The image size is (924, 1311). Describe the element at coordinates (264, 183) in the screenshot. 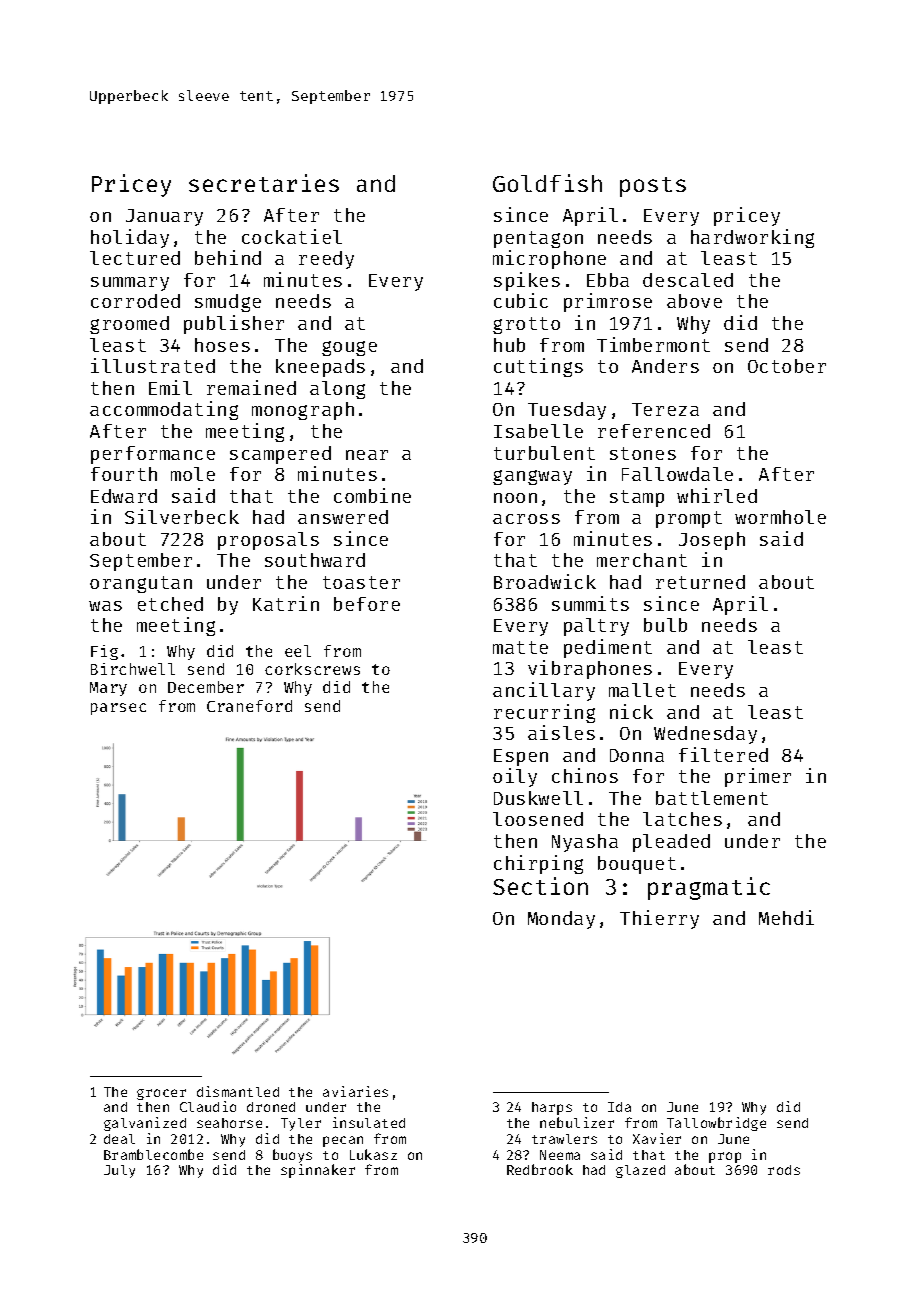

I see `secretaries` at that location.
